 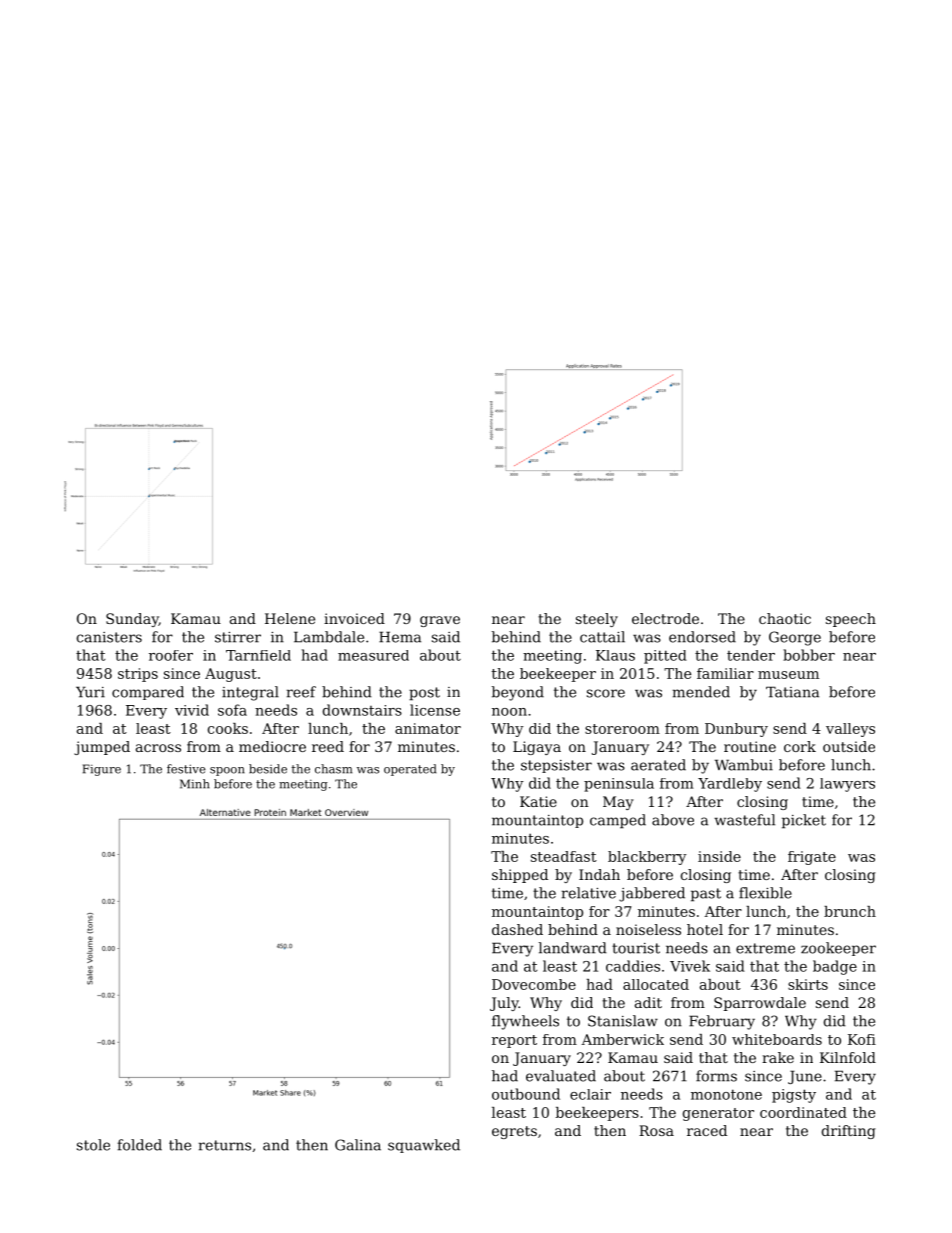 I want to click on folded, so click(x=139, y=1145).
